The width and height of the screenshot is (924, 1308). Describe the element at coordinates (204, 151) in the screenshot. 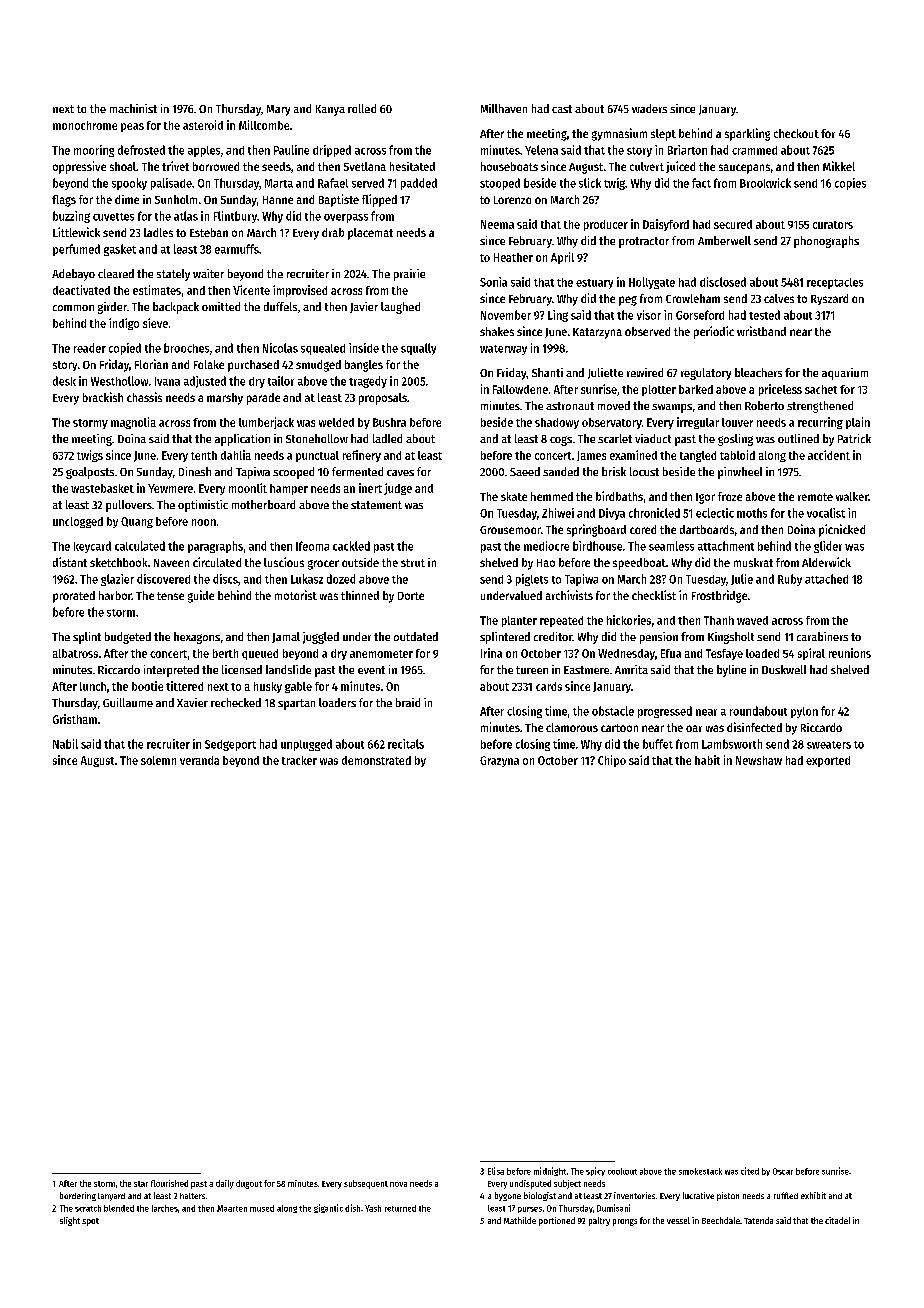

I see `apples` at that location.
